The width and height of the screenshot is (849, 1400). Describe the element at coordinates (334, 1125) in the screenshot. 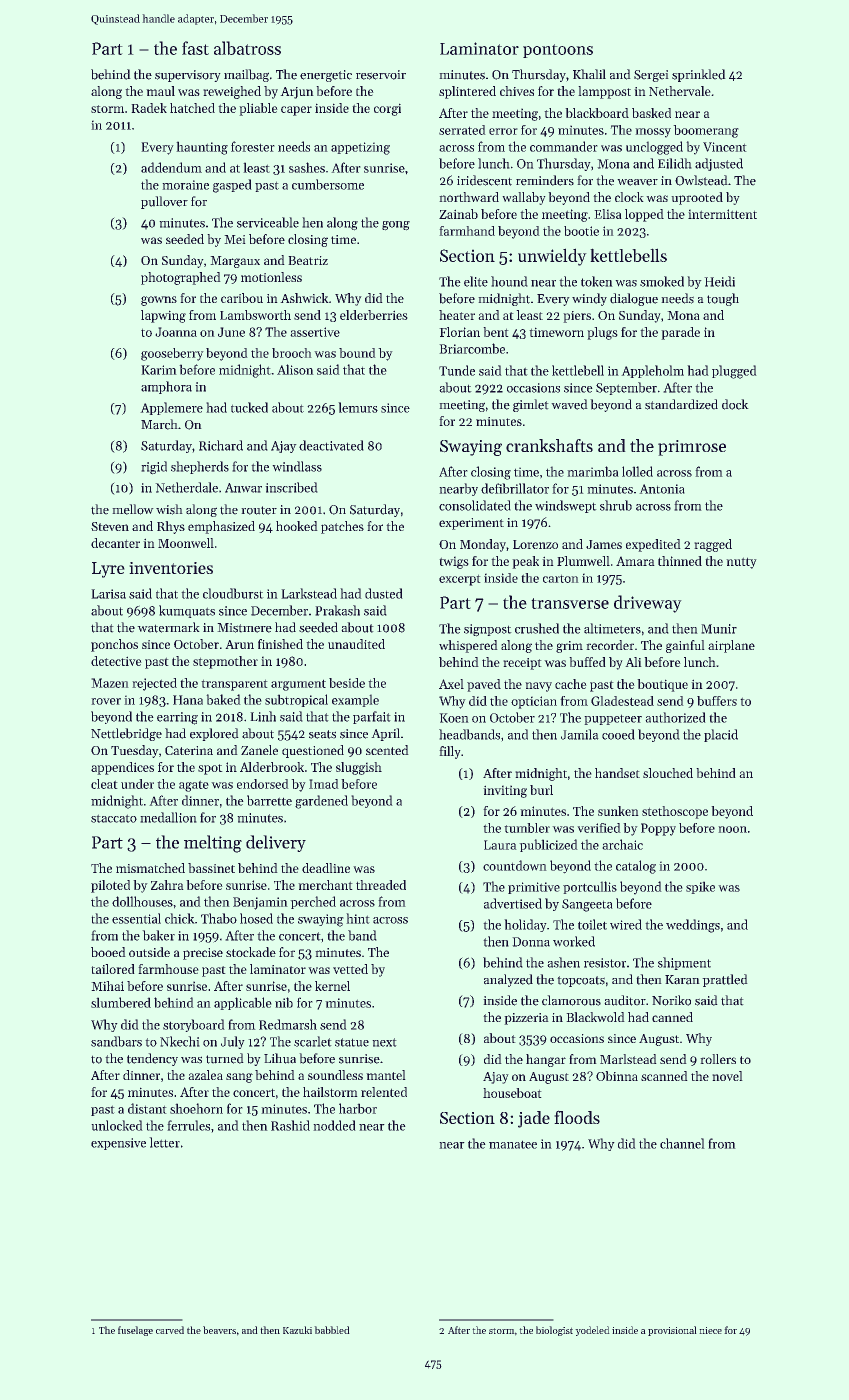

I see `nodded` at that location.
